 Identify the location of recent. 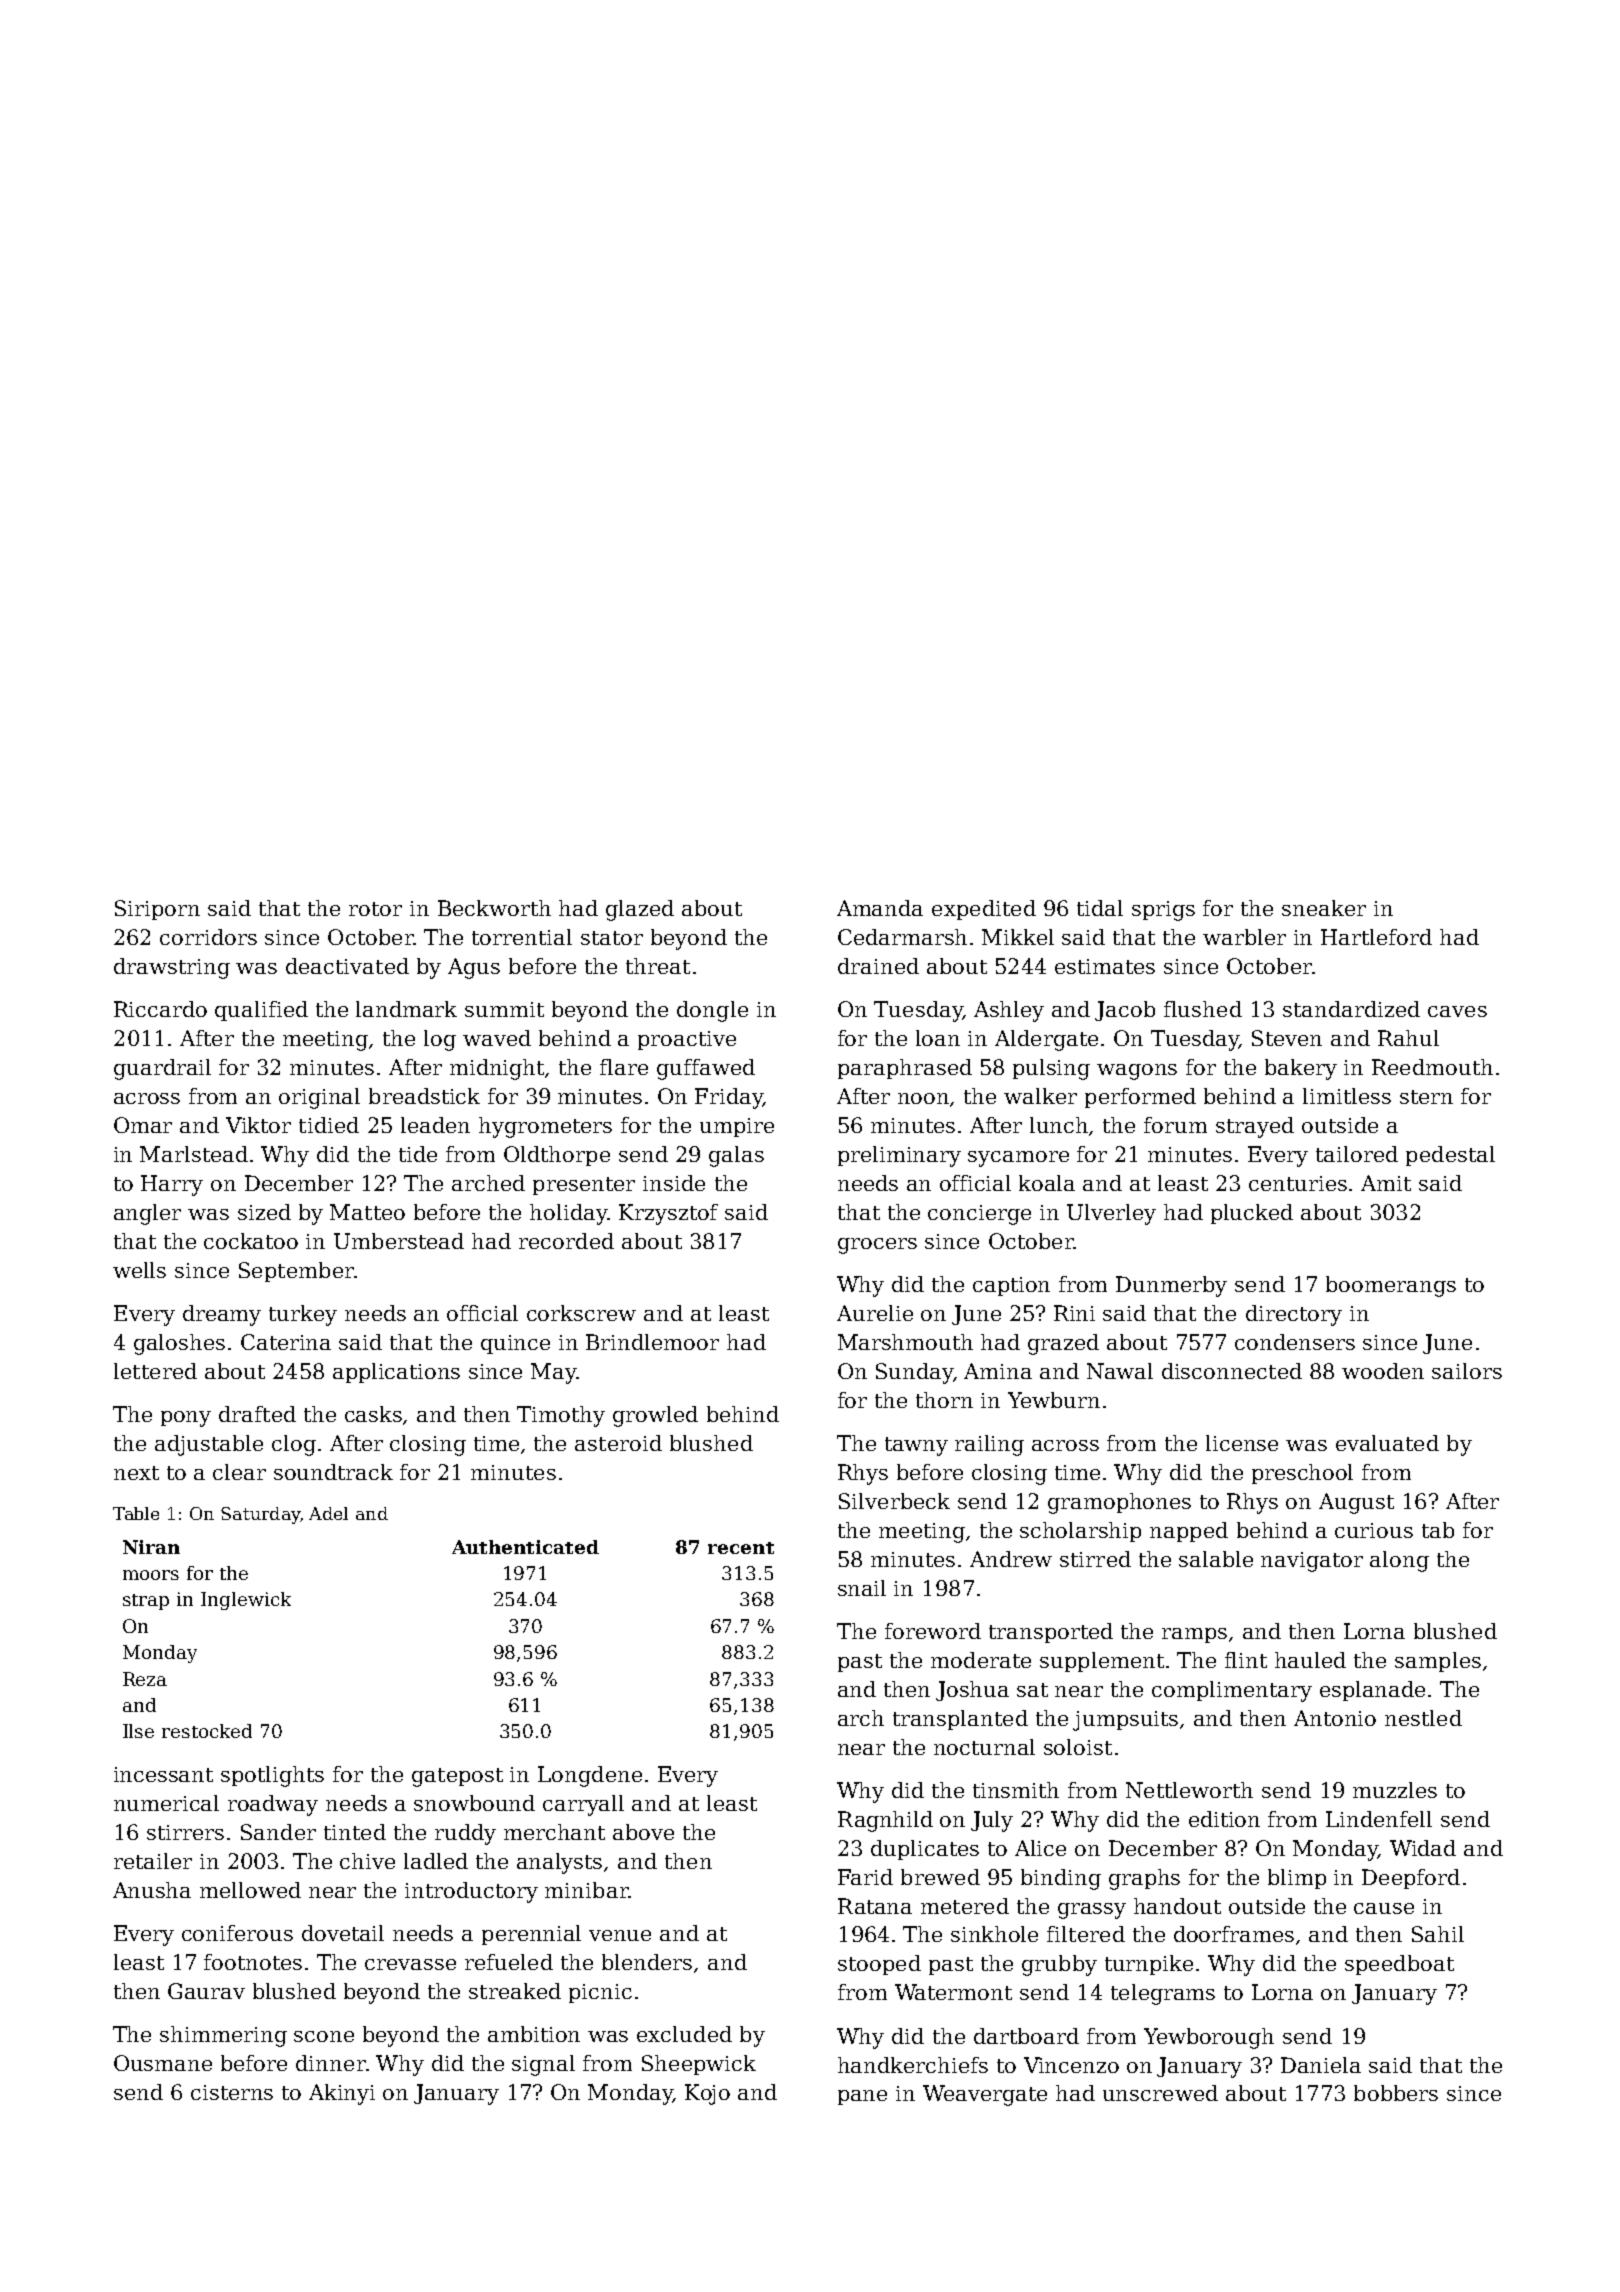
(741, 1548).
